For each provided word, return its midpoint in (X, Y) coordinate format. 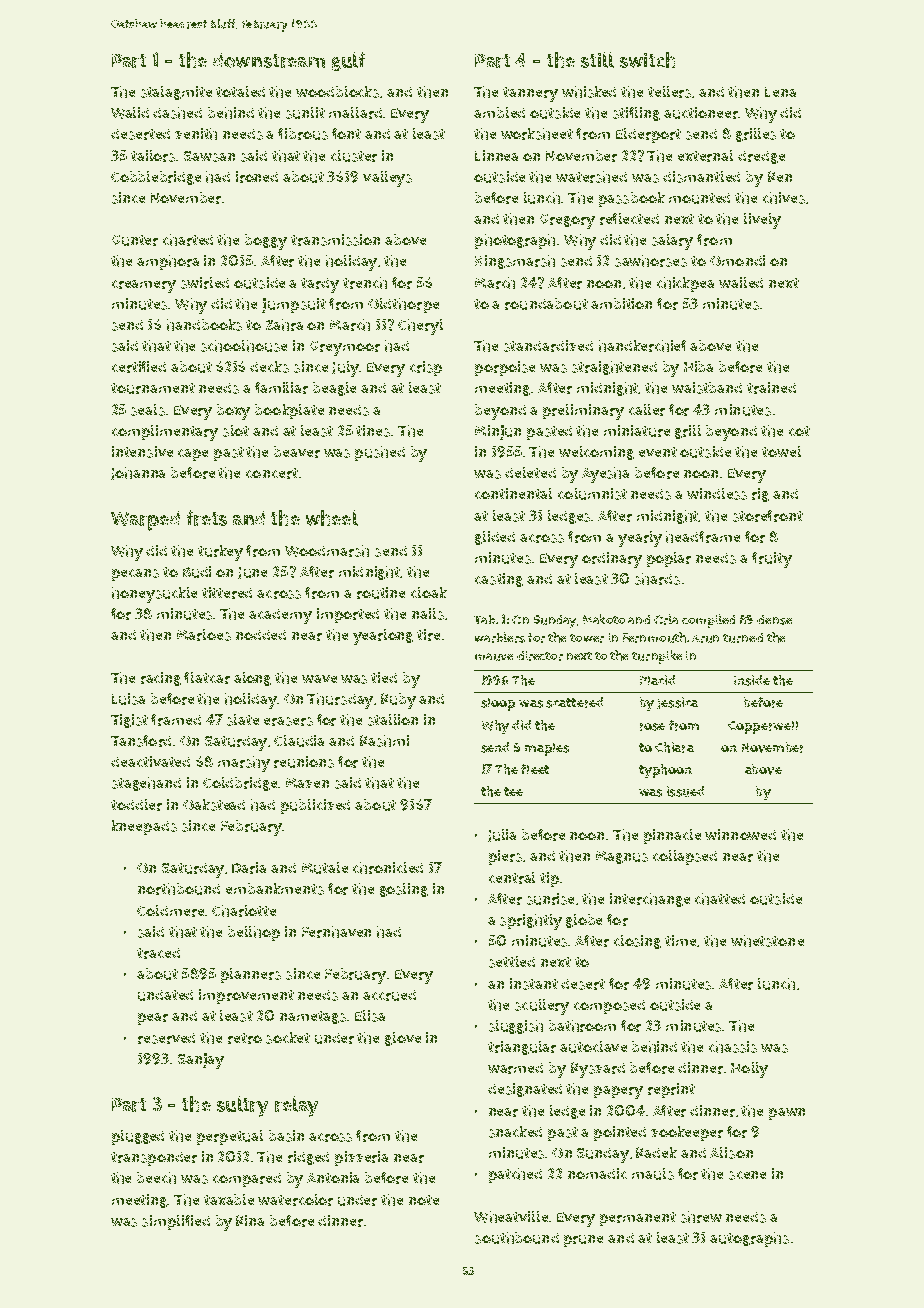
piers (505, 857)
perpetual (230, 1137)
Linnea (496, 155)
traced (158, 953)
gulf (348, 61)
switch (647, 60)
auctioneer (701, 113)
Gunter (135, 240)
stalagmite (176, 93)
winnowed (740, 834)
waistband (707, 388)
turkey (220, 553)
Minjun (498, 432)
